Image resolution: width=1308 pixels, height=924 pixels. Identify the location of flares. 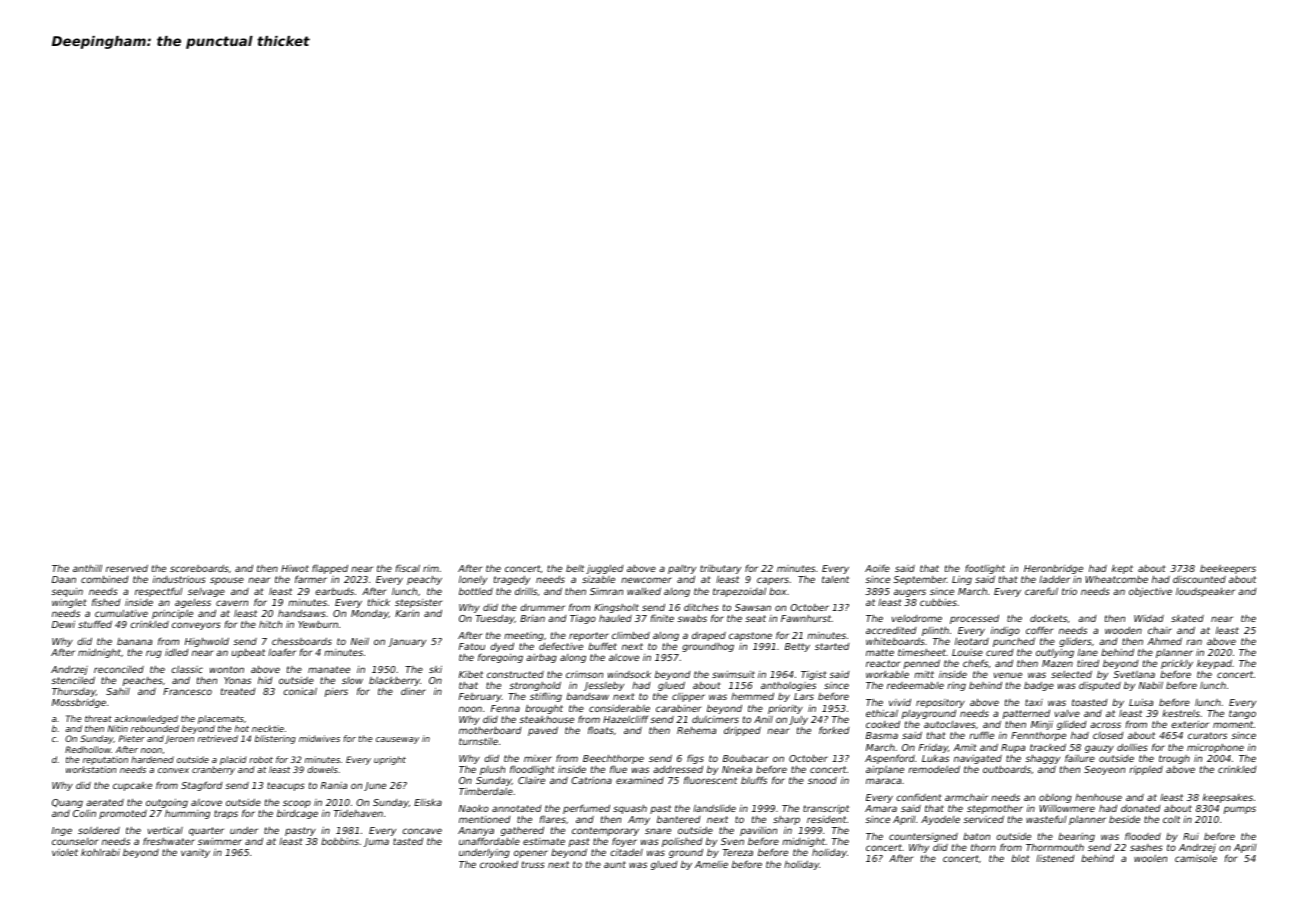
(552, 819).
